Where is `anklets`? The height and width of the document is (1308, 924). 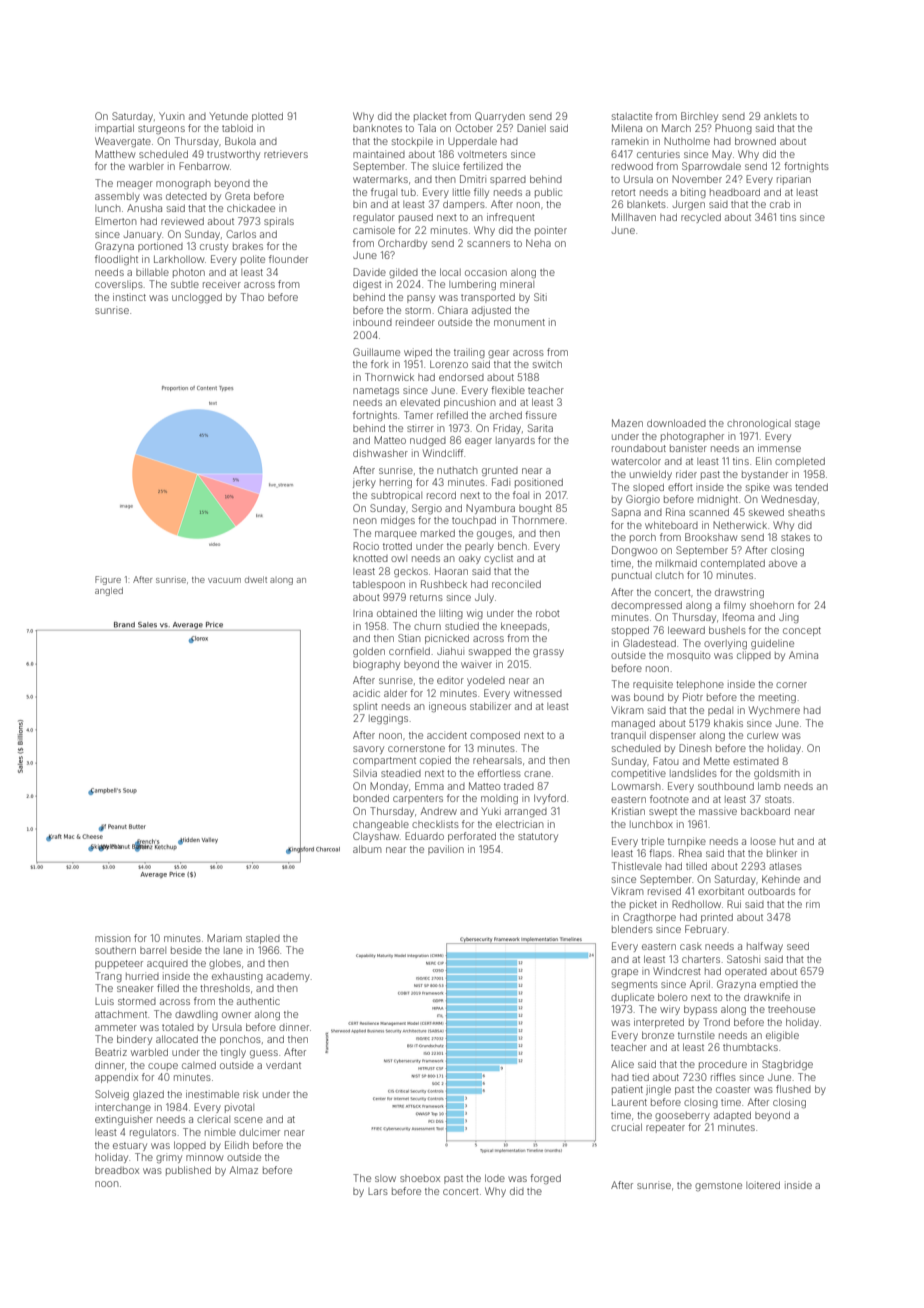 anklets is located at coordinates (780, 116).
